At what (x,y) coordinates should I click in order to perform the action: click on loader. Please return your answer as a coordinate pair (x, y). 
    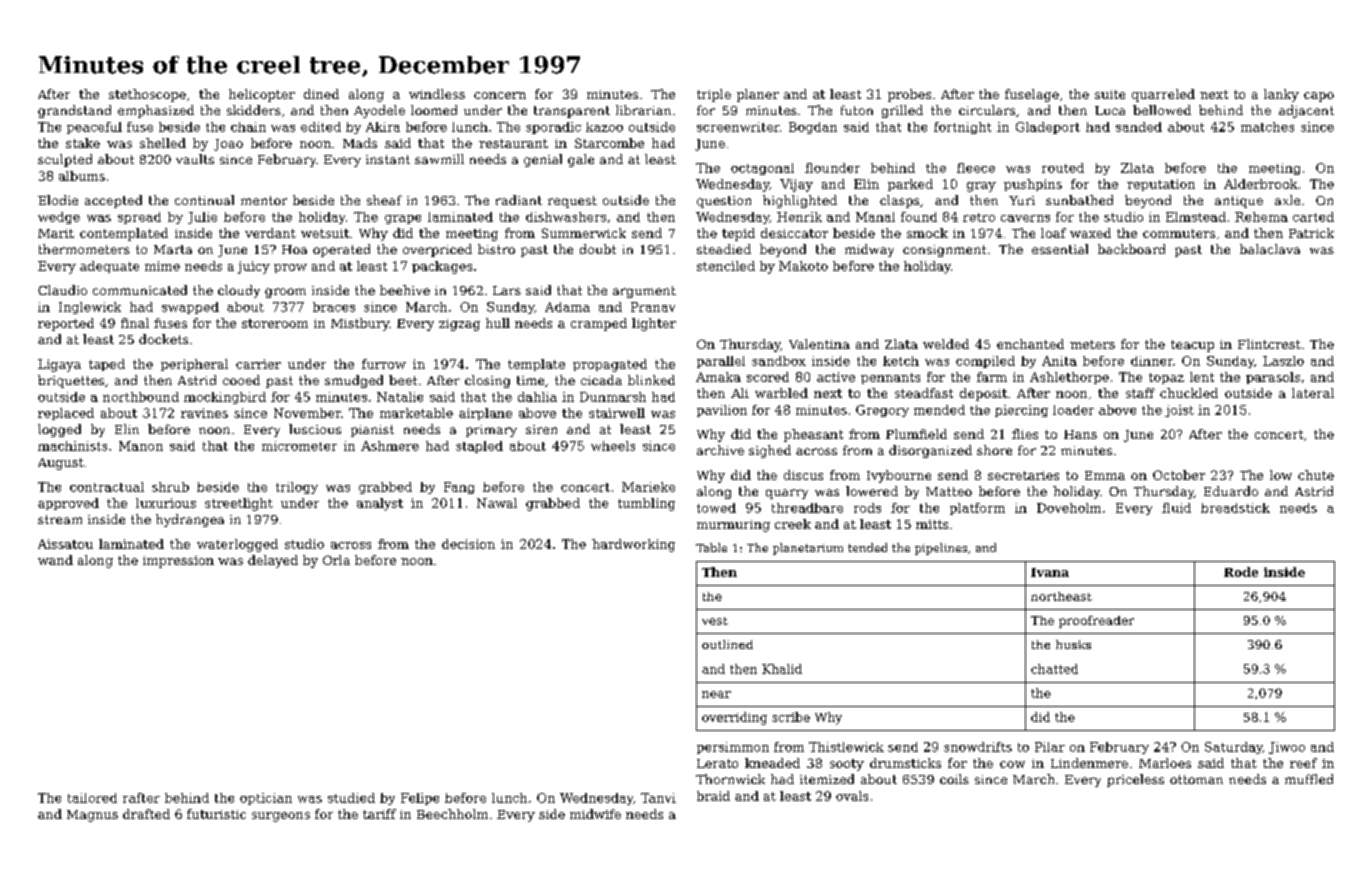
    Looking at the image, I should click on (1073, 410).
